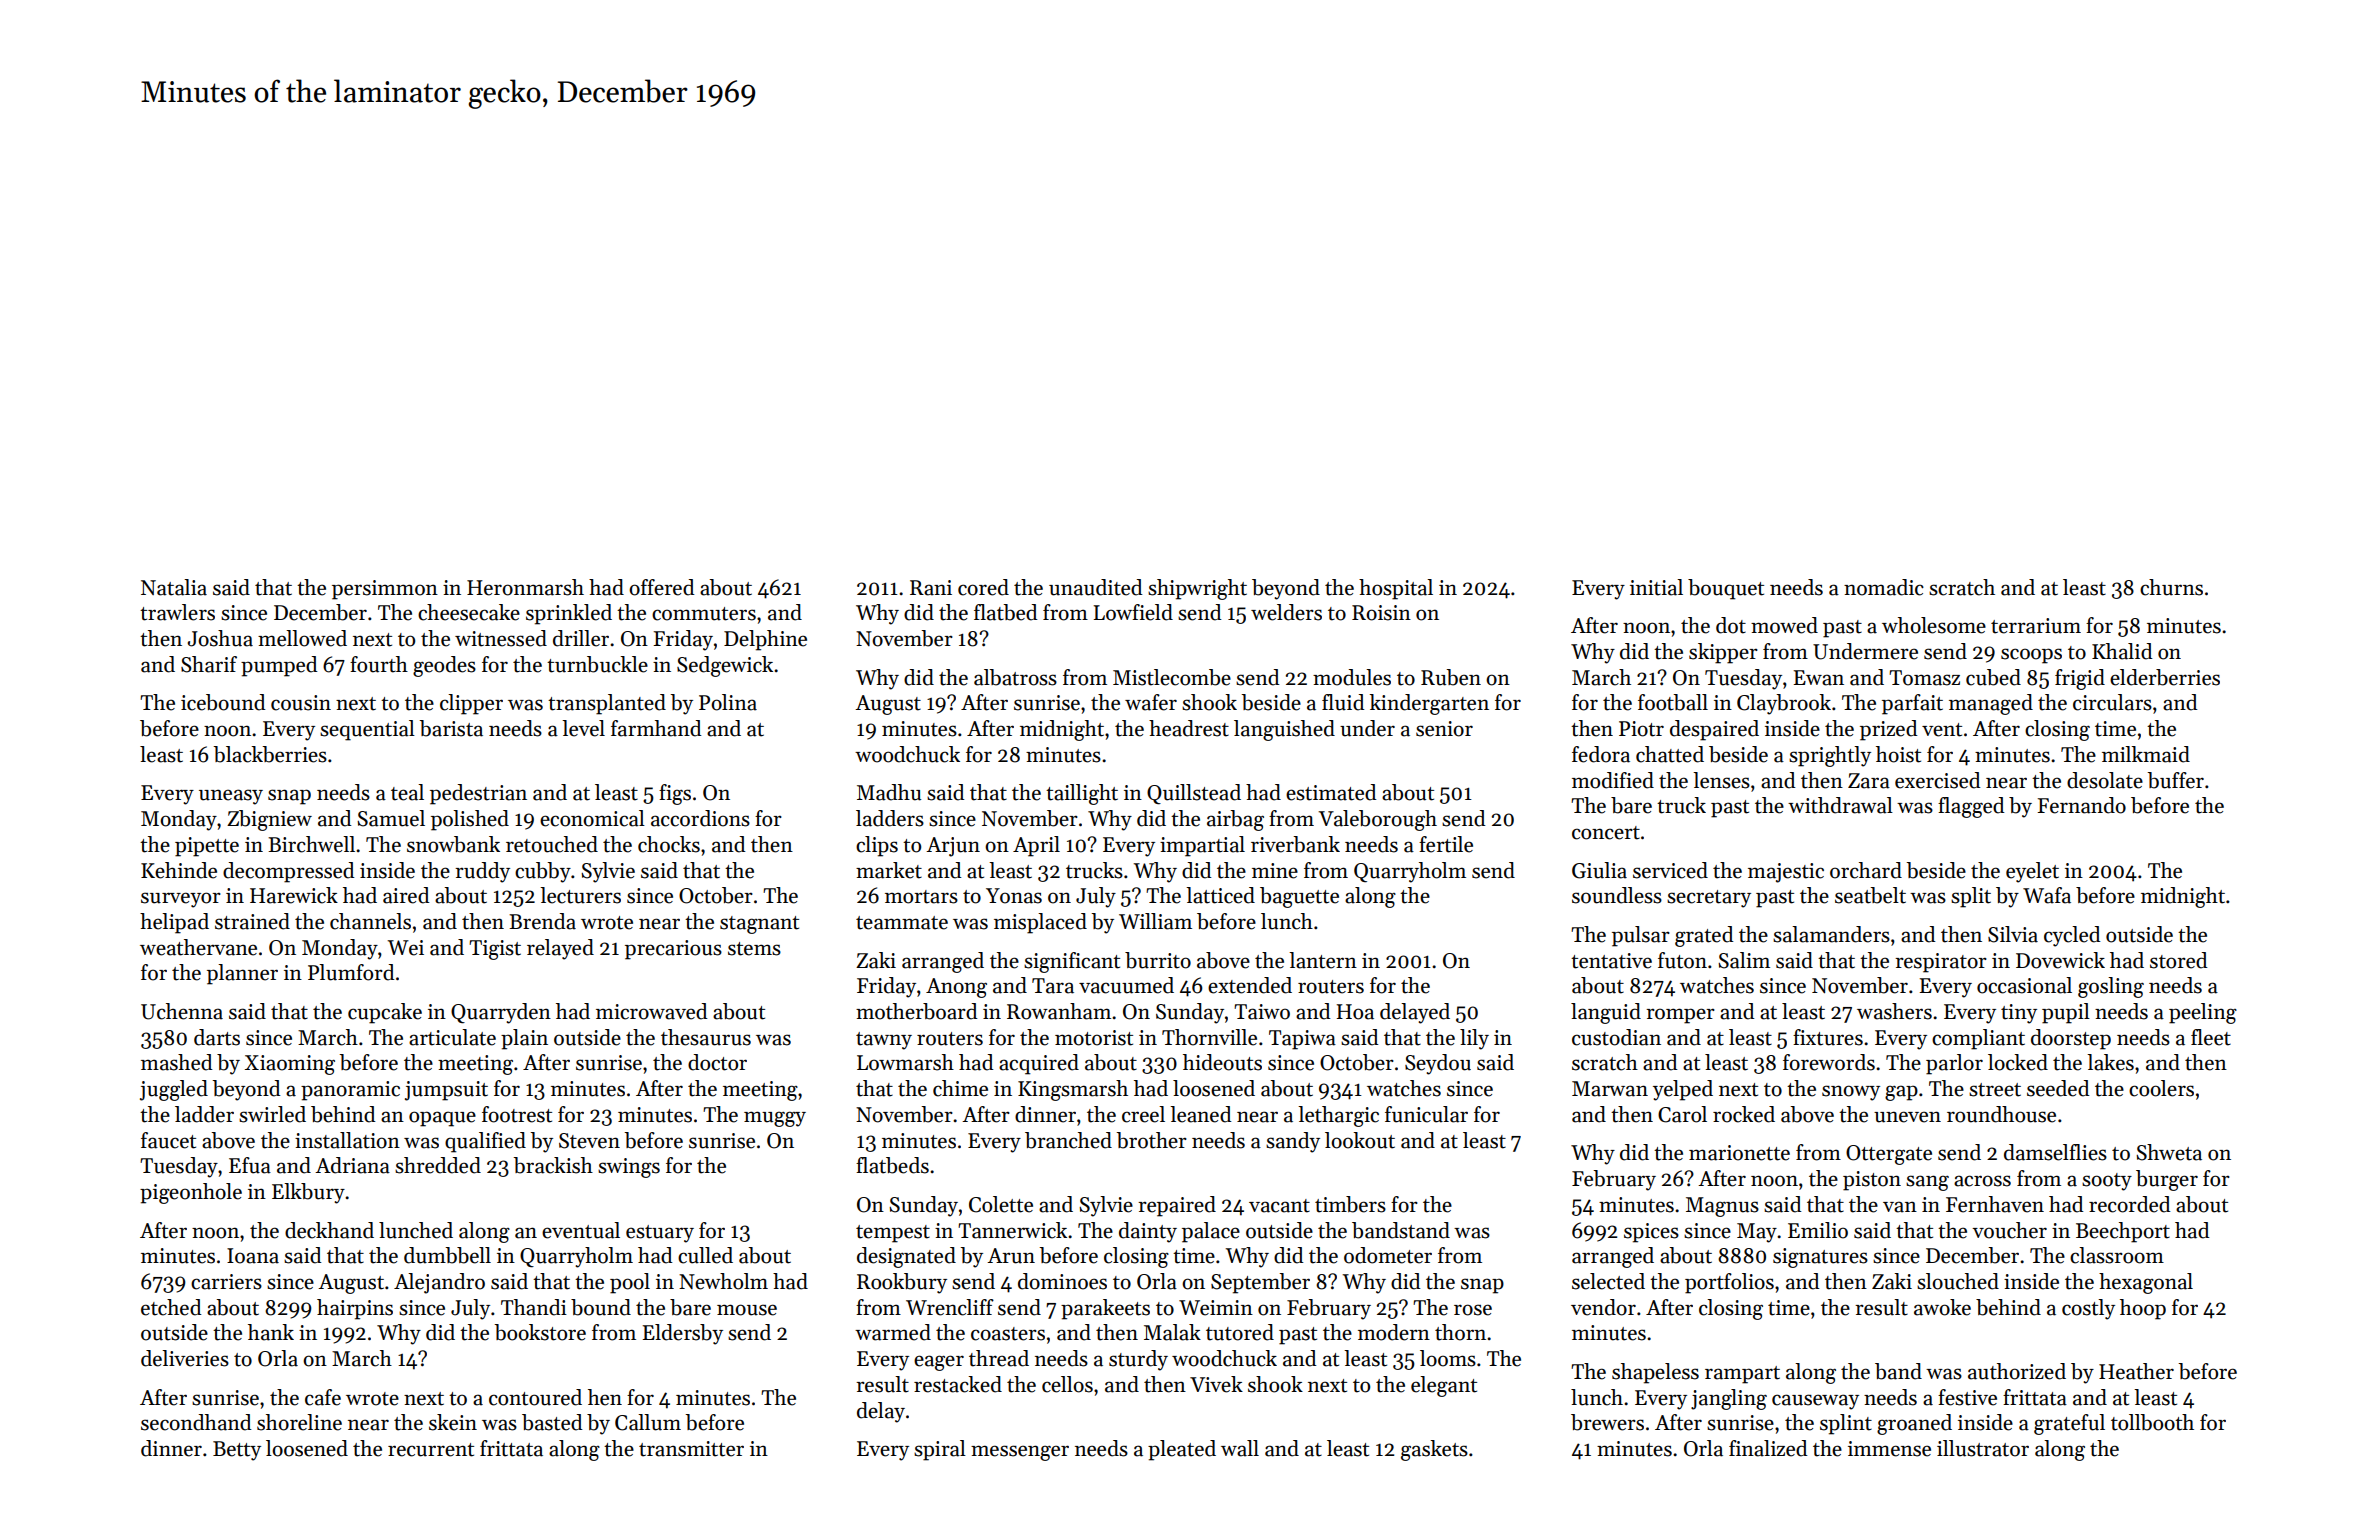 The height and width of the image is (1540, 2380). I want to click on churns, so click(2171, 587).
